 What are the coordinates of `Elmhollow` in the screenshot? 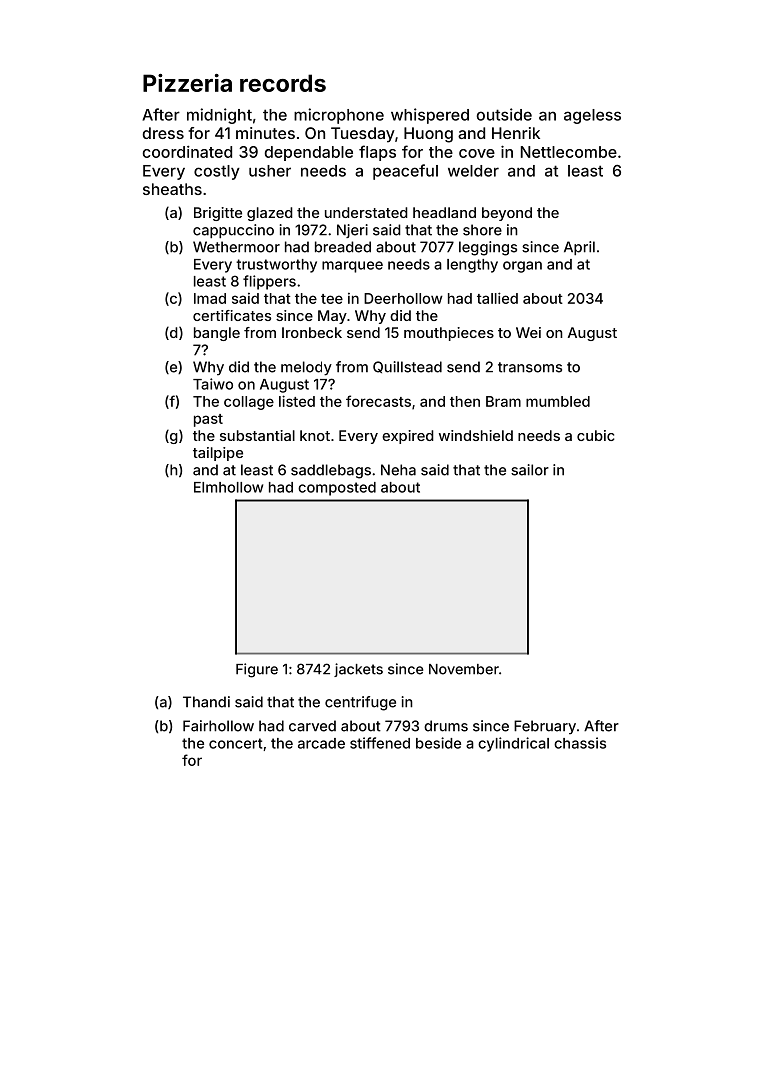 It's located at (228, 487).
